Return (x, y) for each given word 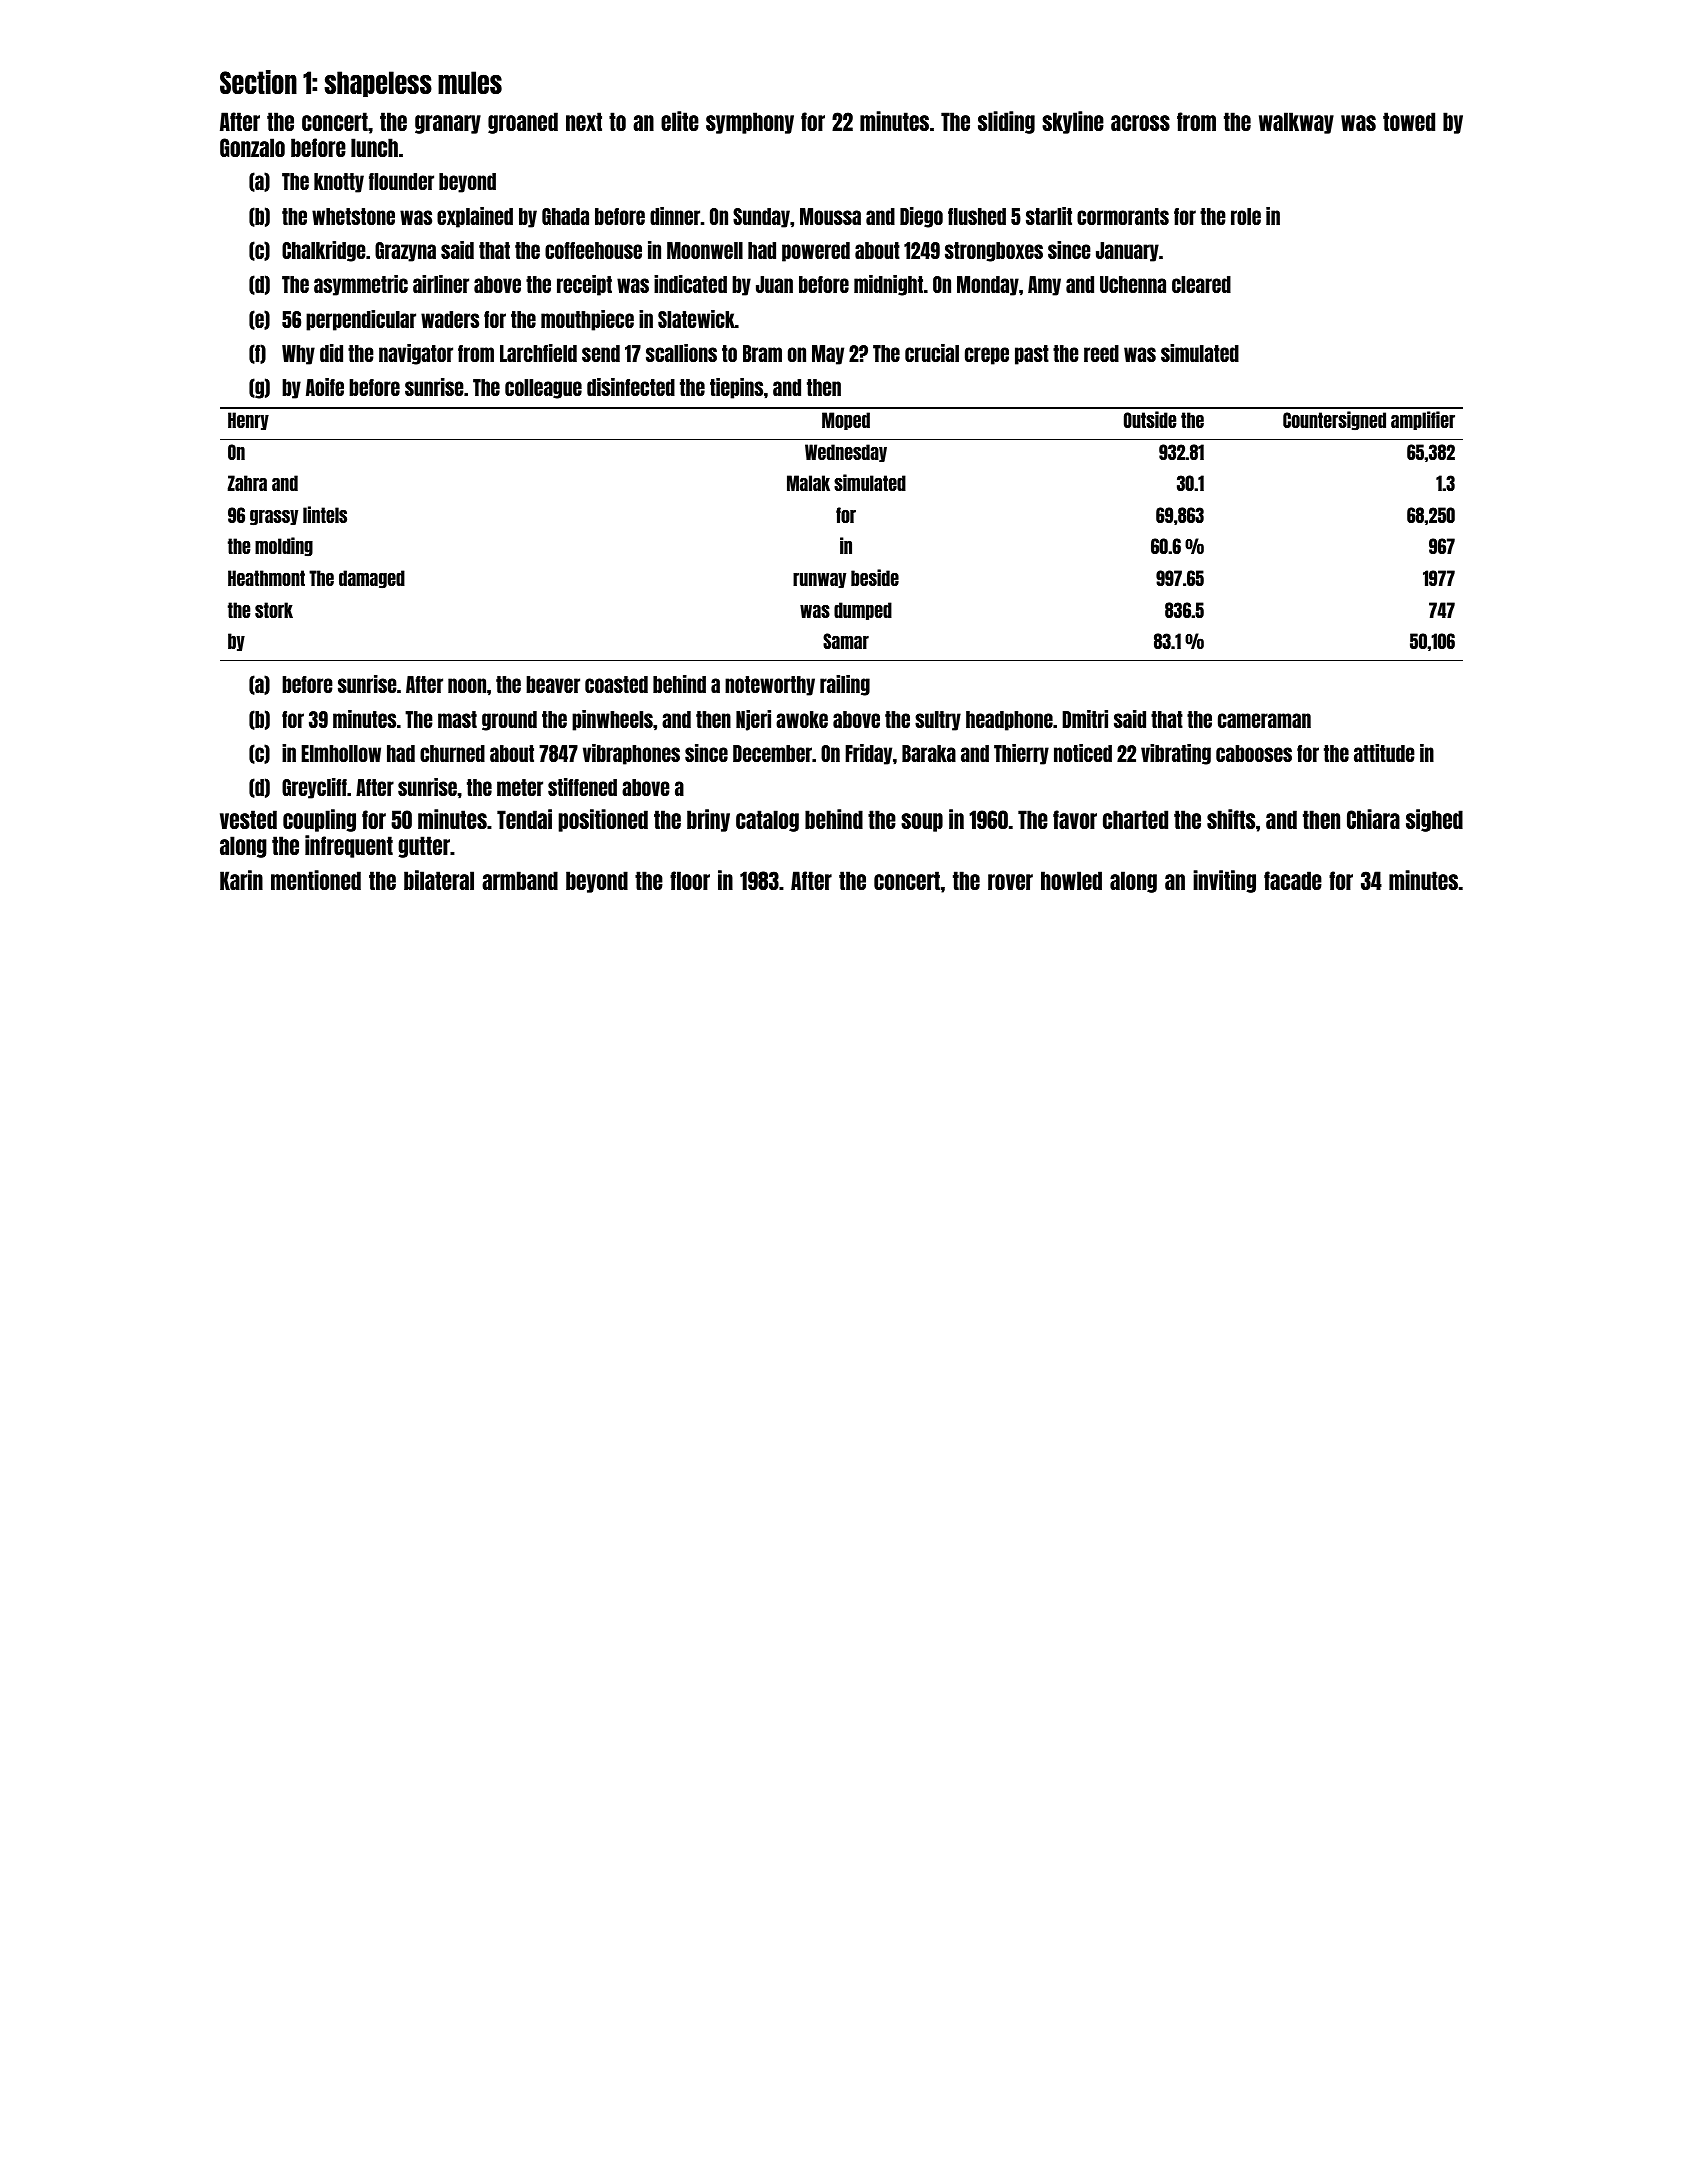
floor (690, 880)
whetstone (353, 216)
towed (1409, 121)
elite (680, 121)
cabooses (1254, 753)
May (828, 355)
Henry (248, 421)
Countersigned (1334, 420)
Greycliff (314, 788)
